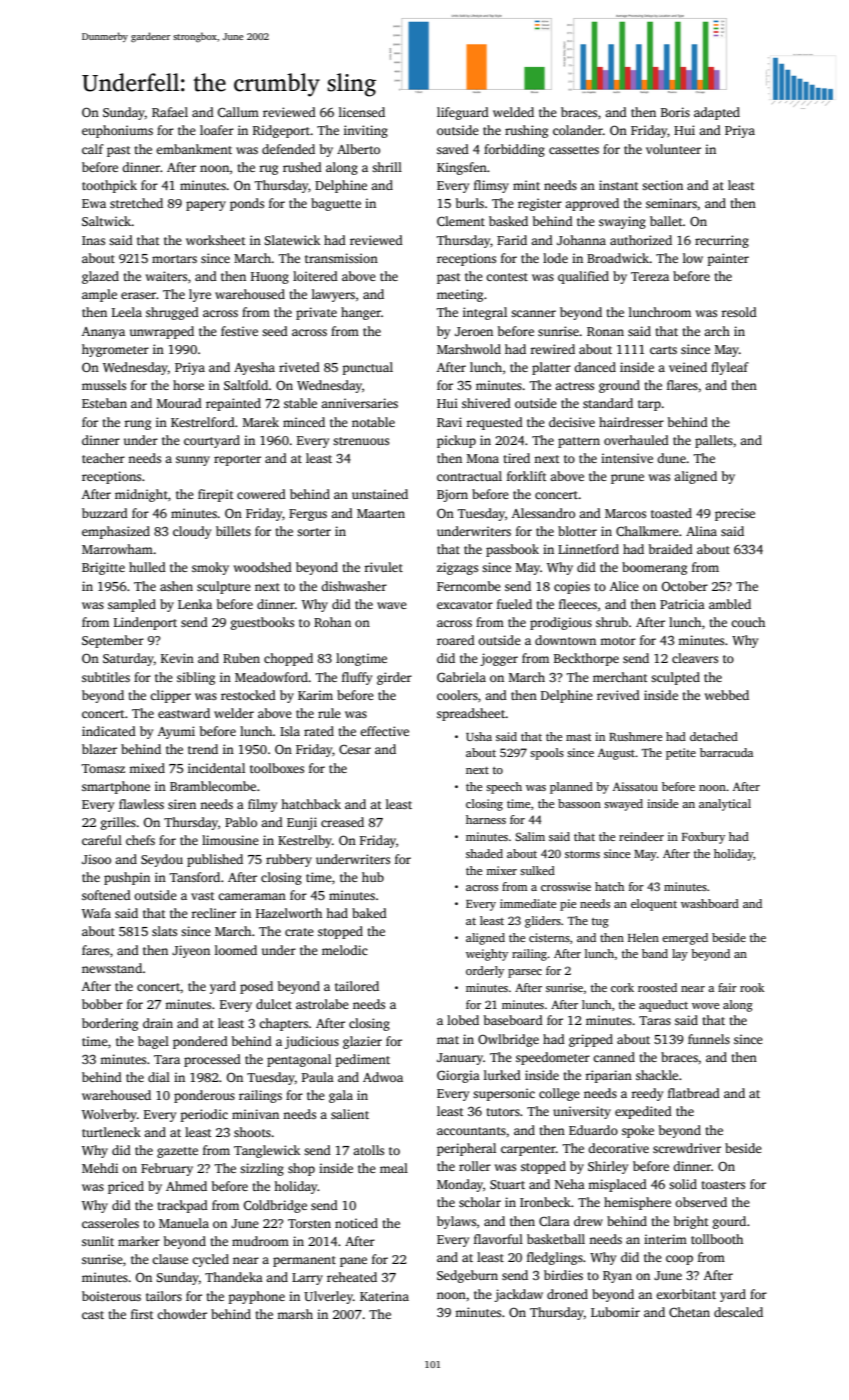 This screenshot has width=849, height=1400. Describe the element at coordinates (553, 1058) in the screenshot. I see `speedometer` at that location.
